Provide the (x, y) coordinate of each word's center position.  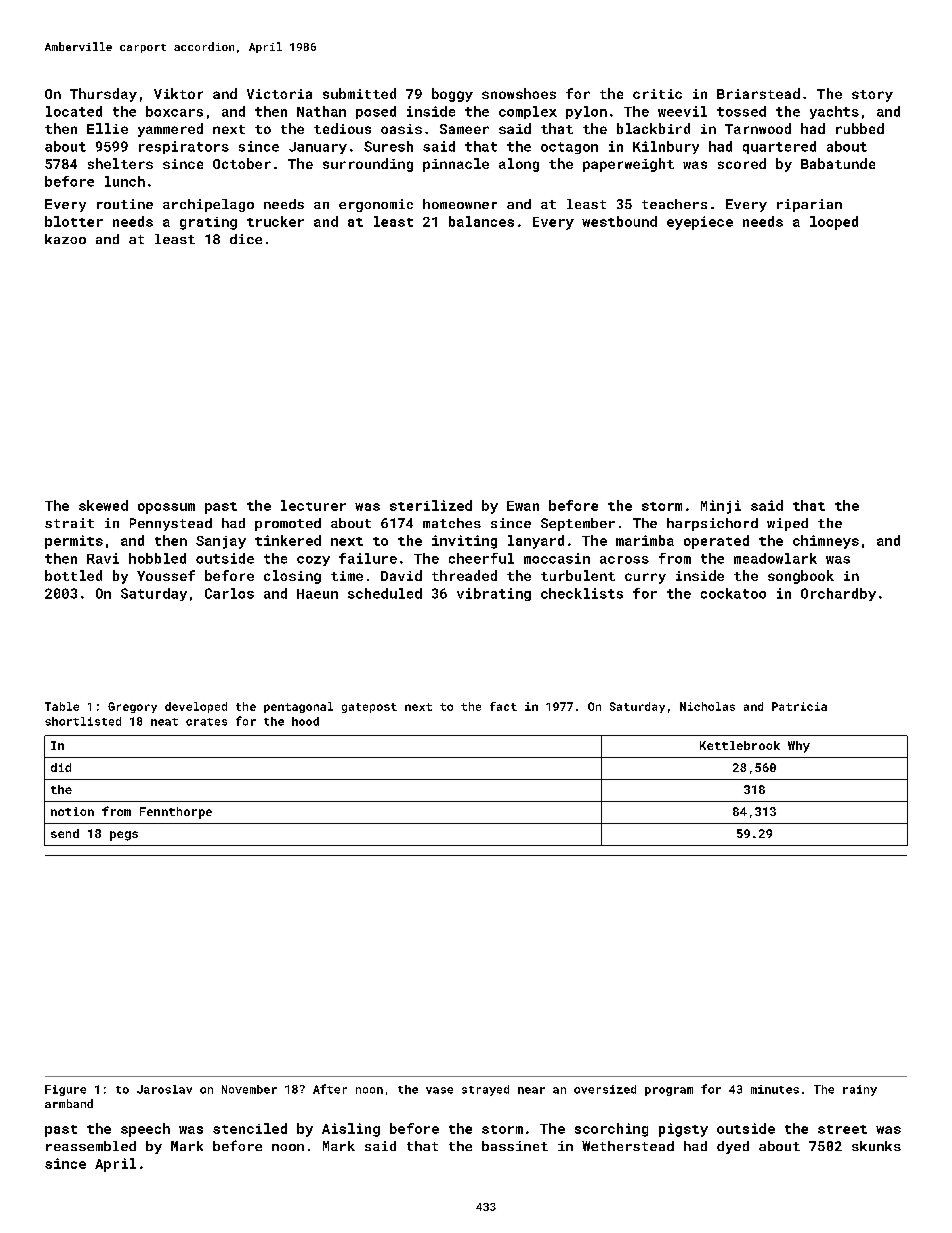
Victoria (279, 94)
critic (657, 94)
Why (799, 747)
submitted (359, 93)
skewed (103, 505)
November (249, 1089)
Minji (721, 507)
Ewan (523, 506)
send (65, 833)
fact (503, 706)
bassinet (515, 1146)
